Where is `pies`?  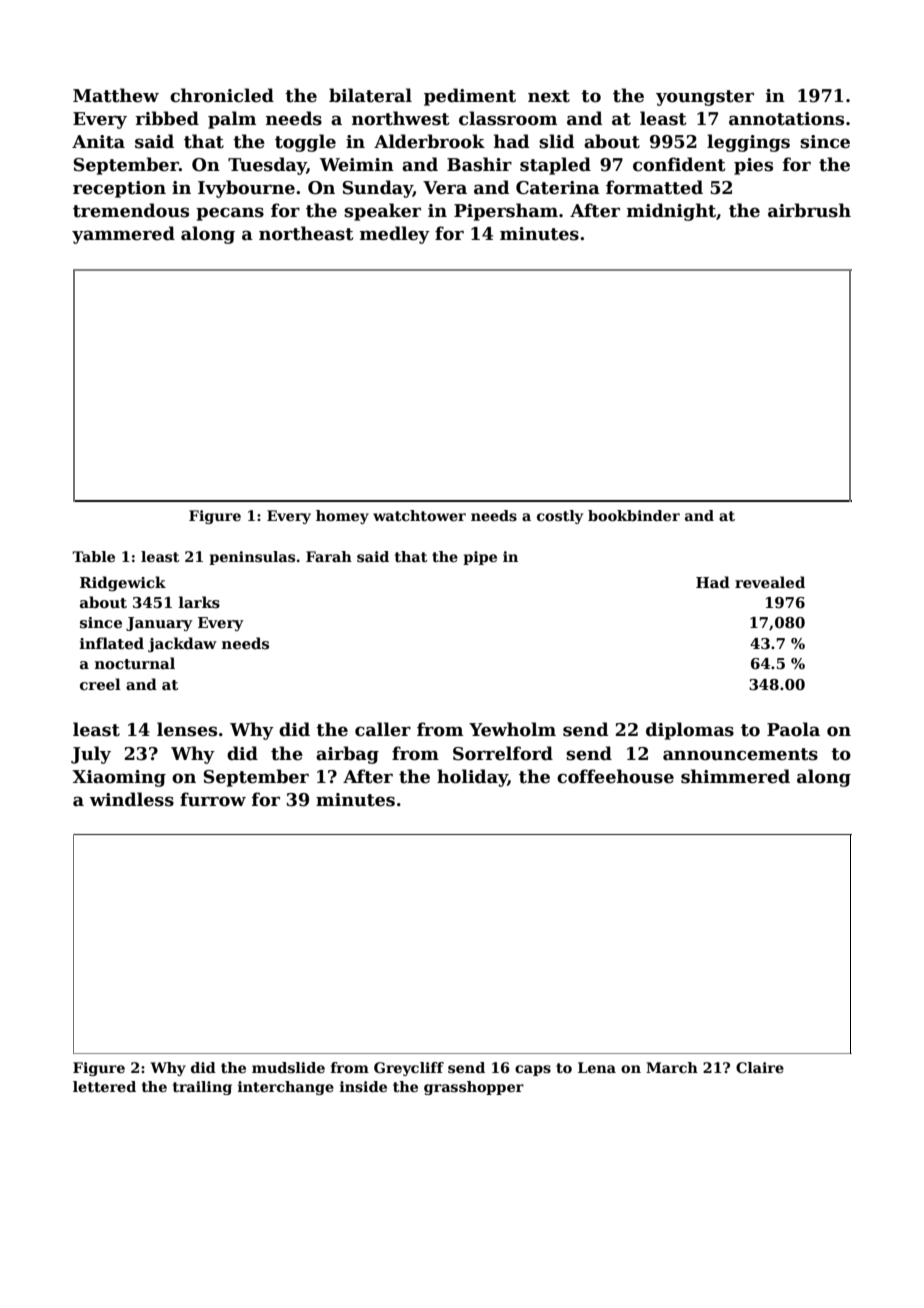 pies is located at coordinates (753, 166).
